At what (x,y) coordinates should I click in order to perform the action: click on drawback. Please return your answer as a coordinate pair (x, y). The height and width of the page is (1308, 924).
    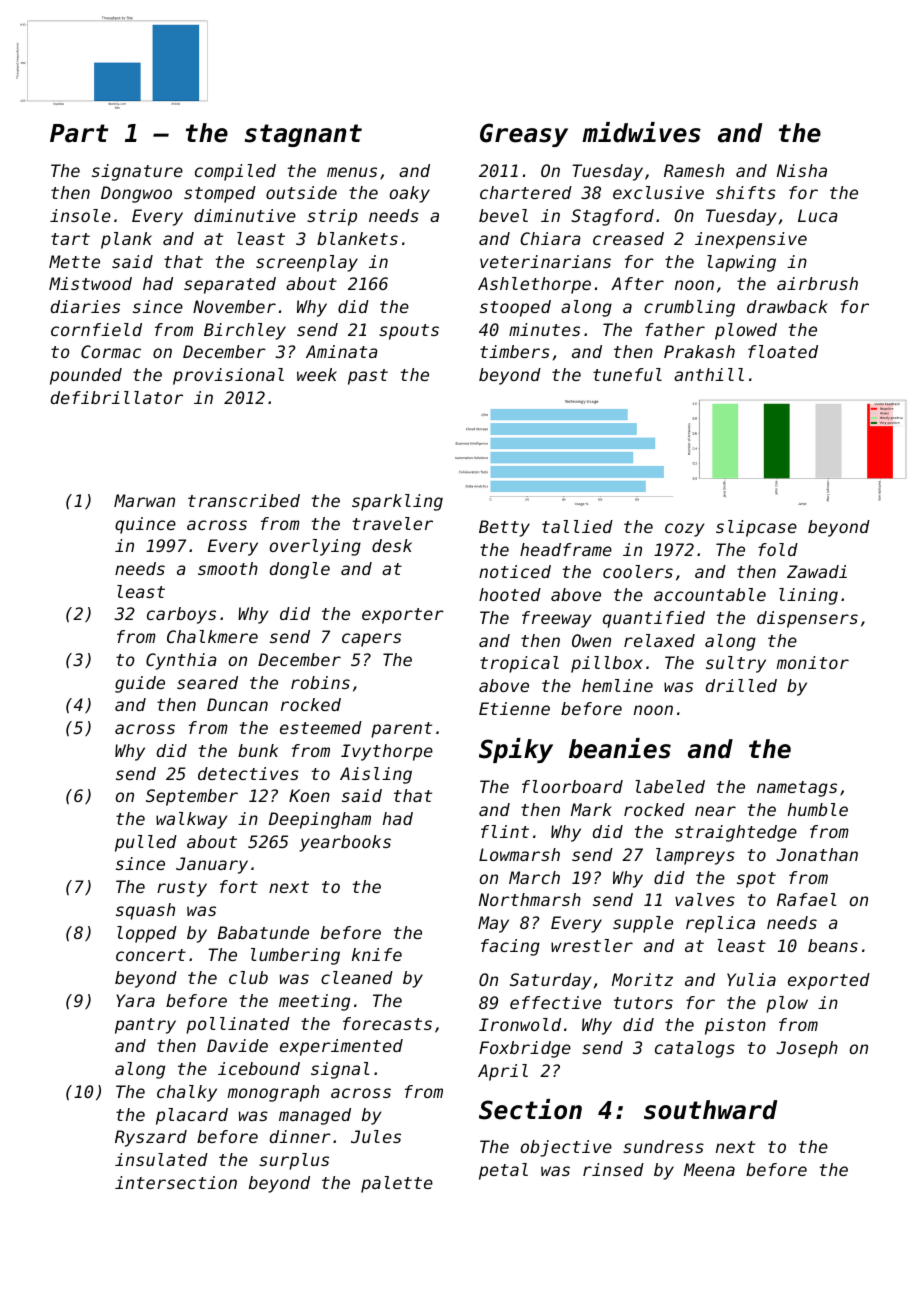
    Looking at the image, I should click on (787, 306).
